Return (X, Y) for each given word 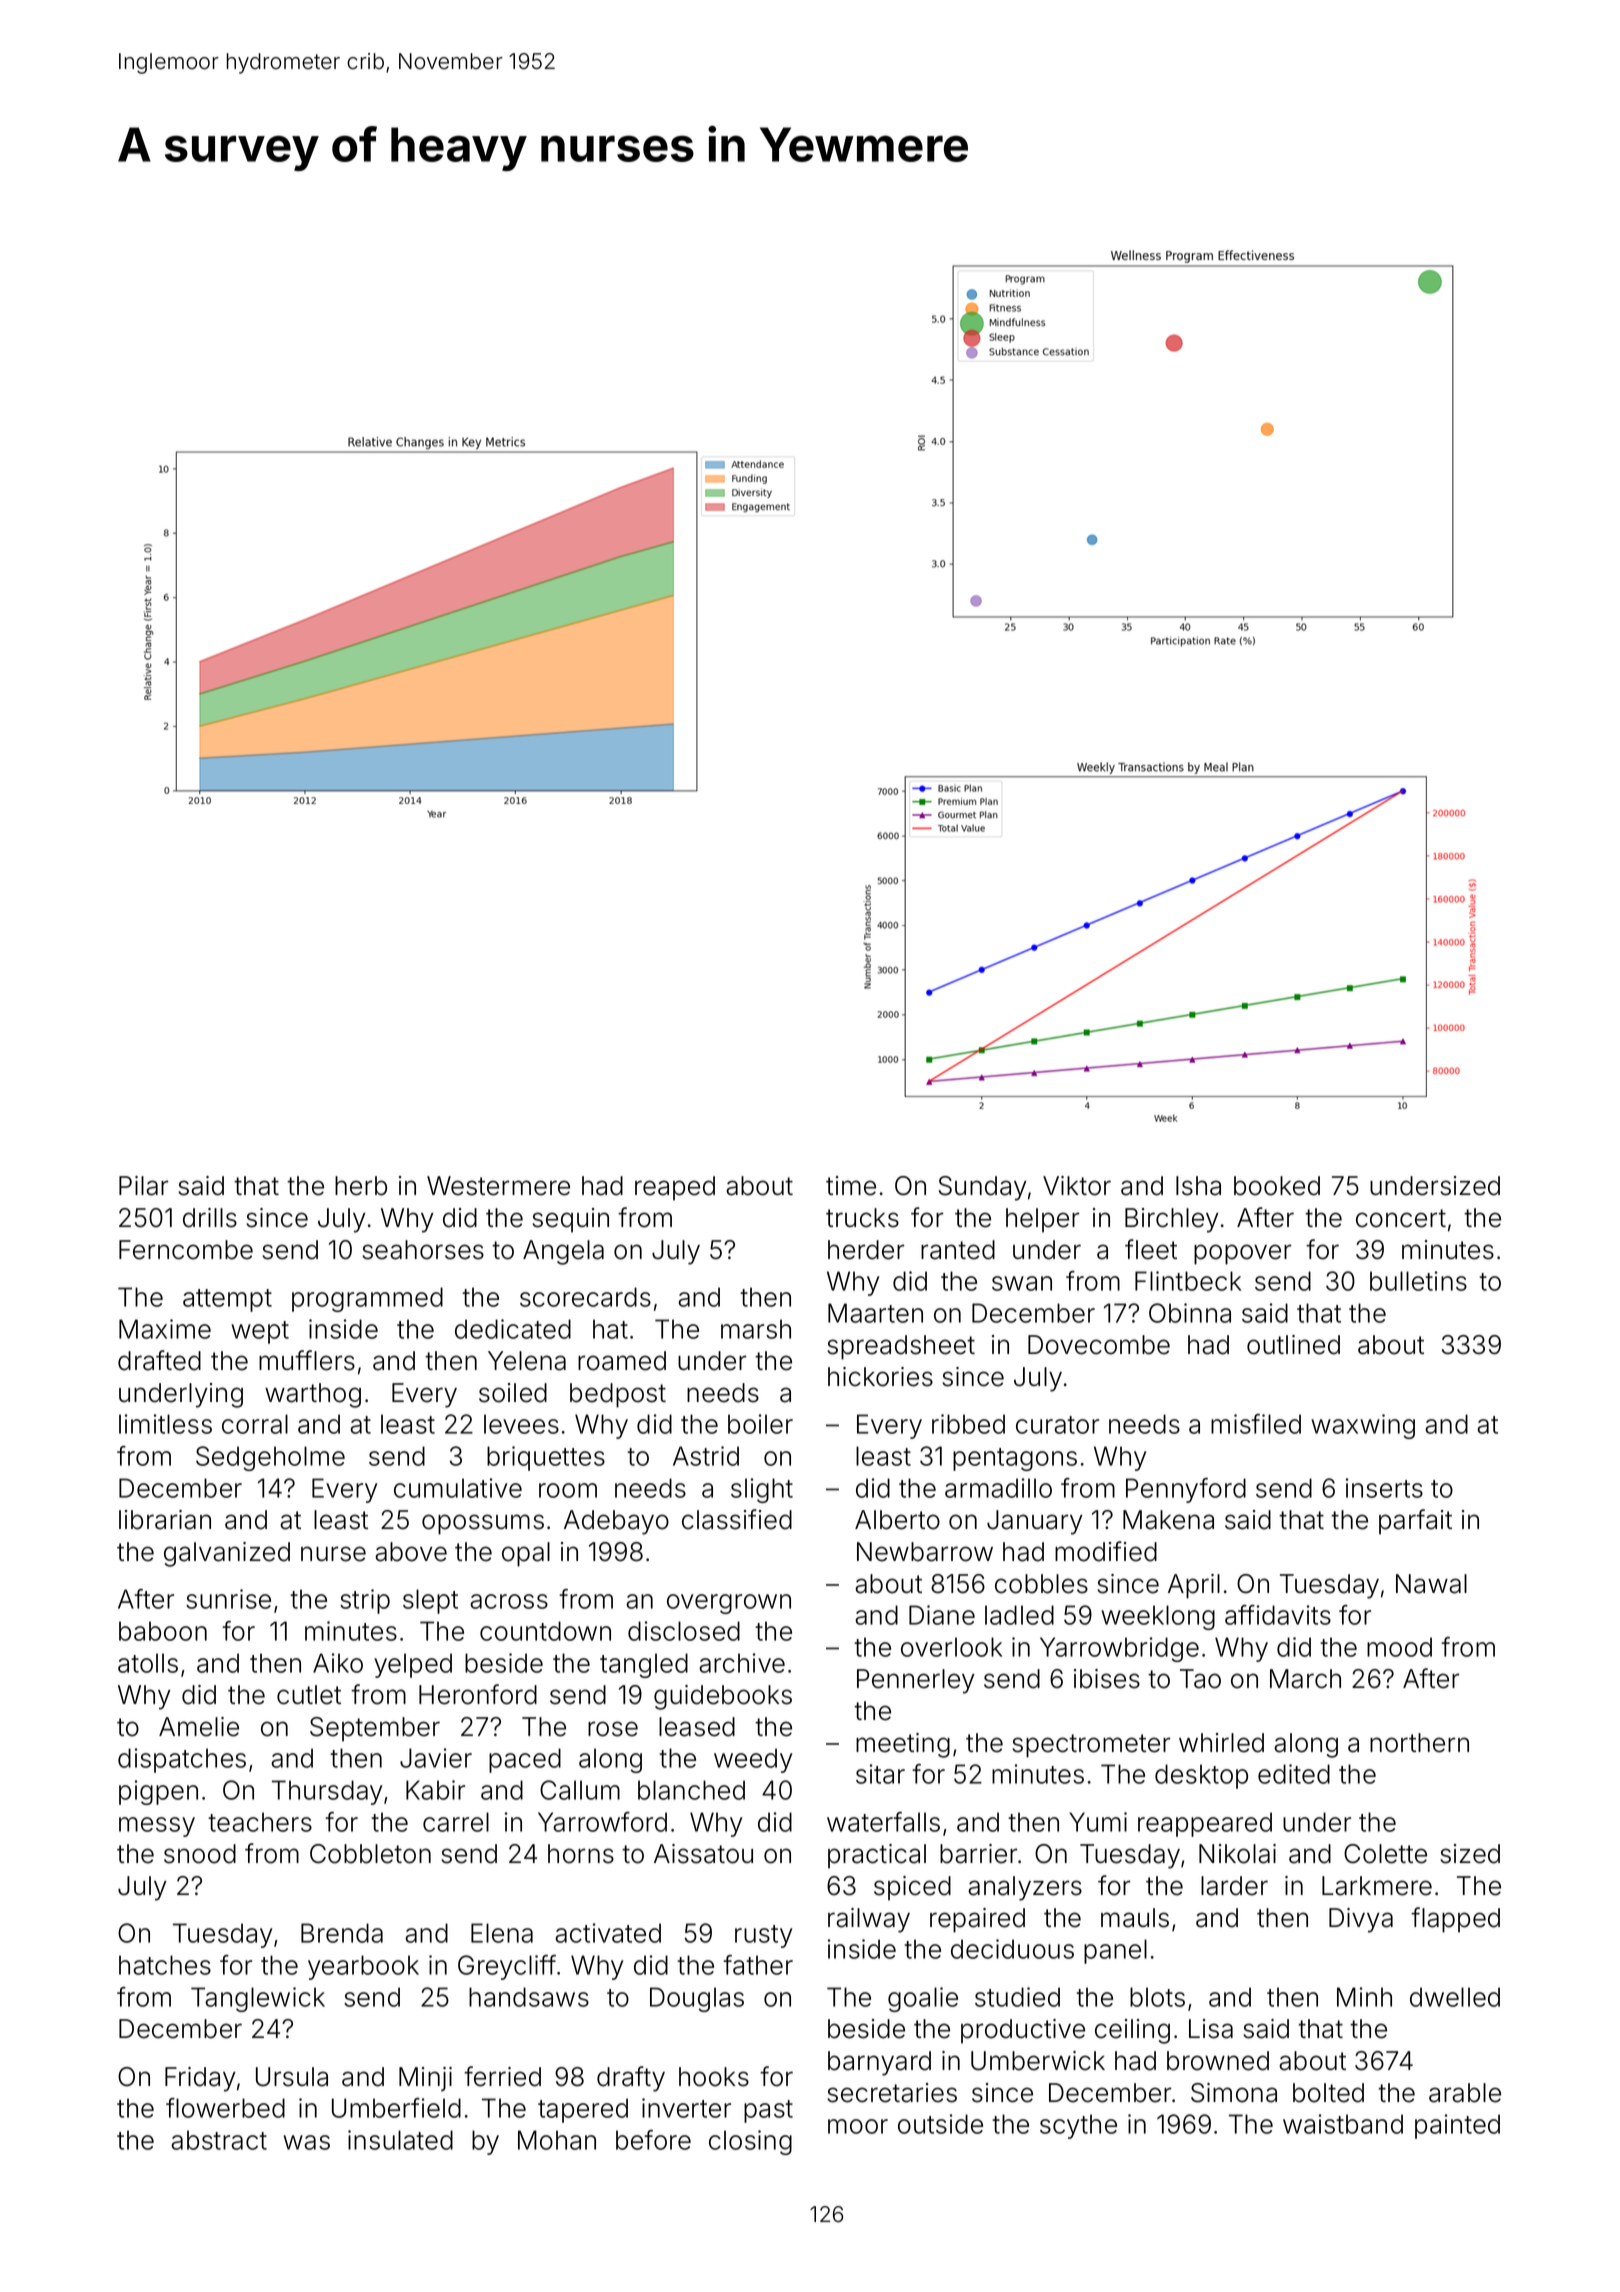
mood (1399, 1647)
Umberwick (1038, 2061)
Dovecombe (1099, 1345)
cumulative (458, 1488)
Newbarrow (925, 1552)
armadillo (998, 1488)
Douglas (697, 1999)
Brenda (342, 1933)
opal (526, 1554)
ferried (502, 2076)
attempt (227, 1300)
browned (1218, 2061)
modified (1106, 1551)
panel (1115, 1951)
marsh (756, 1329)
